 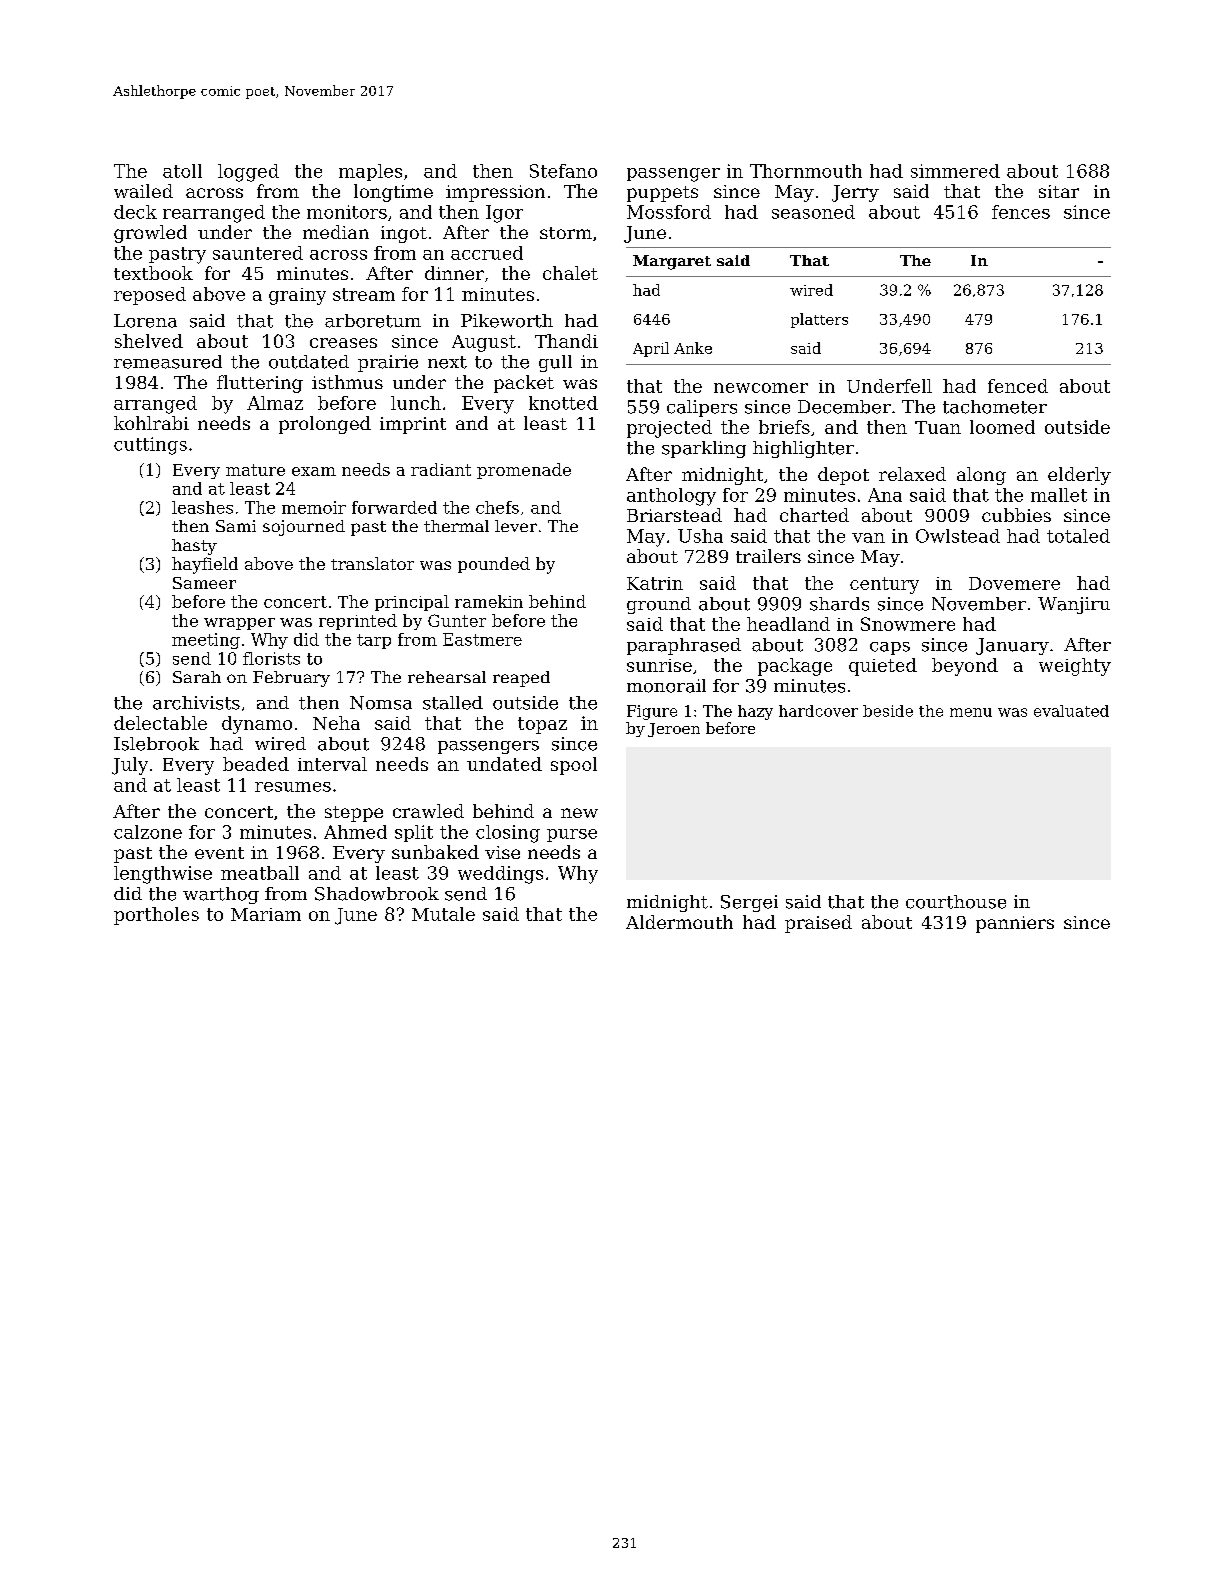 What do you see at coordinates (1071, 711) in the screenshot?
I see `evaluated` at bounding box center [1071, 711].
